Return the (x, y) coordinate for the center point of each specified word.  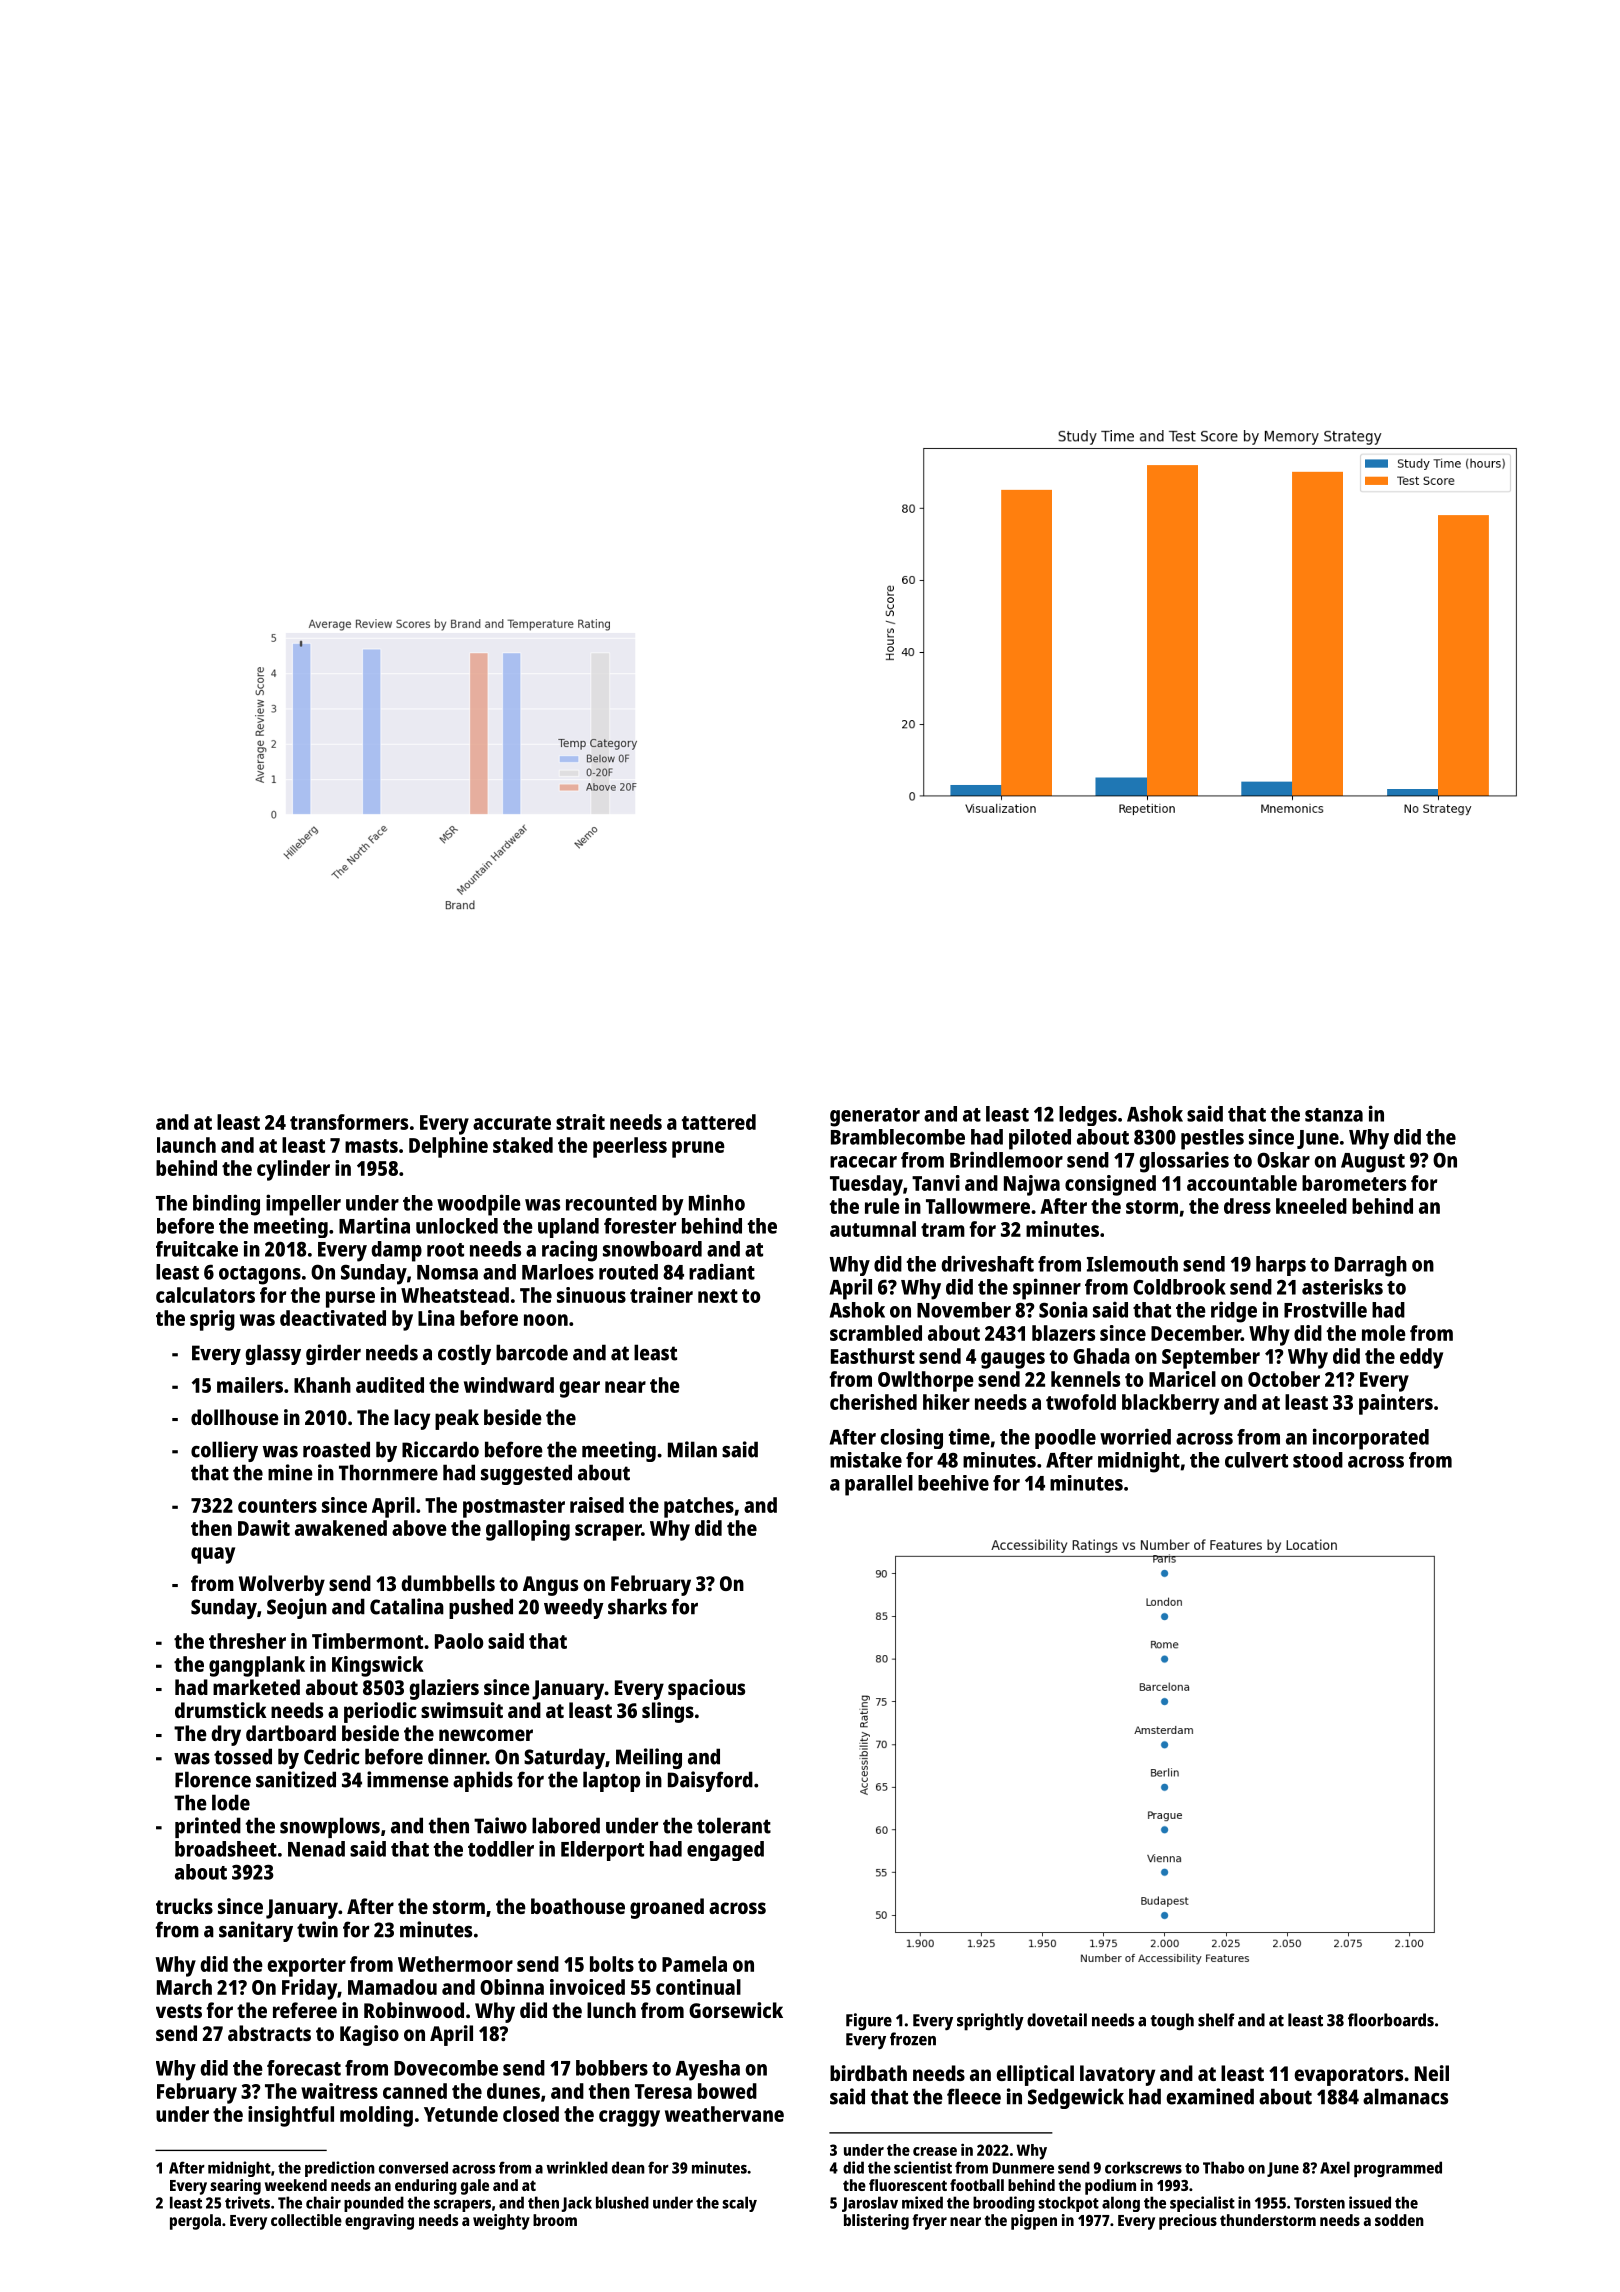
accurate (512, 1123)
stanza (1334, 1115)
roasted (336, 1449)
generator (875, 1117)
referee (305, 2010)
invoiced (587, 1987)
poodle (1065, 1439)
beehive (953, 1483)
